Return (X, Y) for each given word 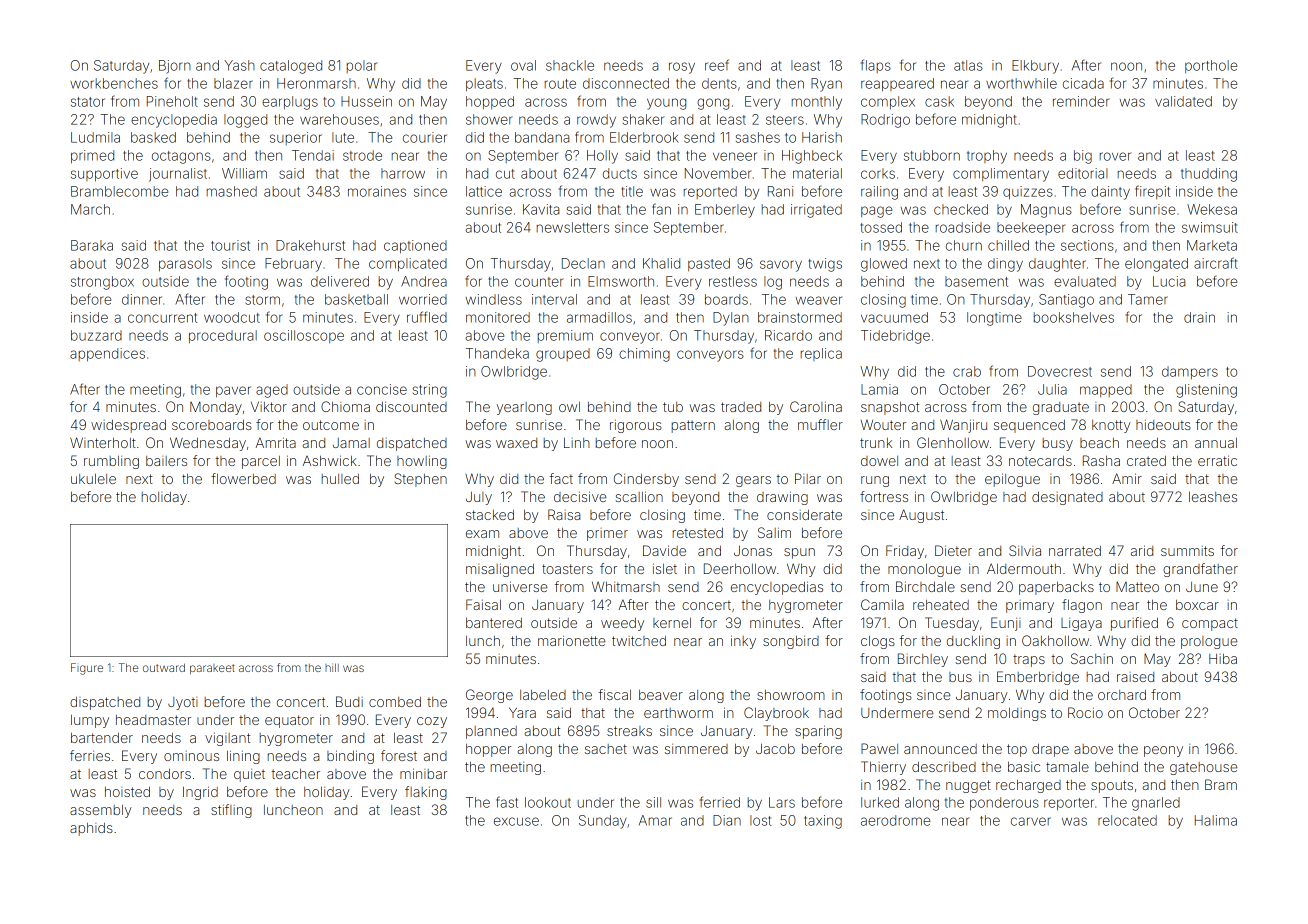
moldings (1017, 714)
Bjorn (175, 66)
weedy (622, 624)
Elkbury (1035, 67)
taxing (823, 822)
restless (733, 281)
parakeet (212, 669)
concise (382, 389)
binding (350, 757)
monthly (817, 103)
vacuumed (894, 317)
